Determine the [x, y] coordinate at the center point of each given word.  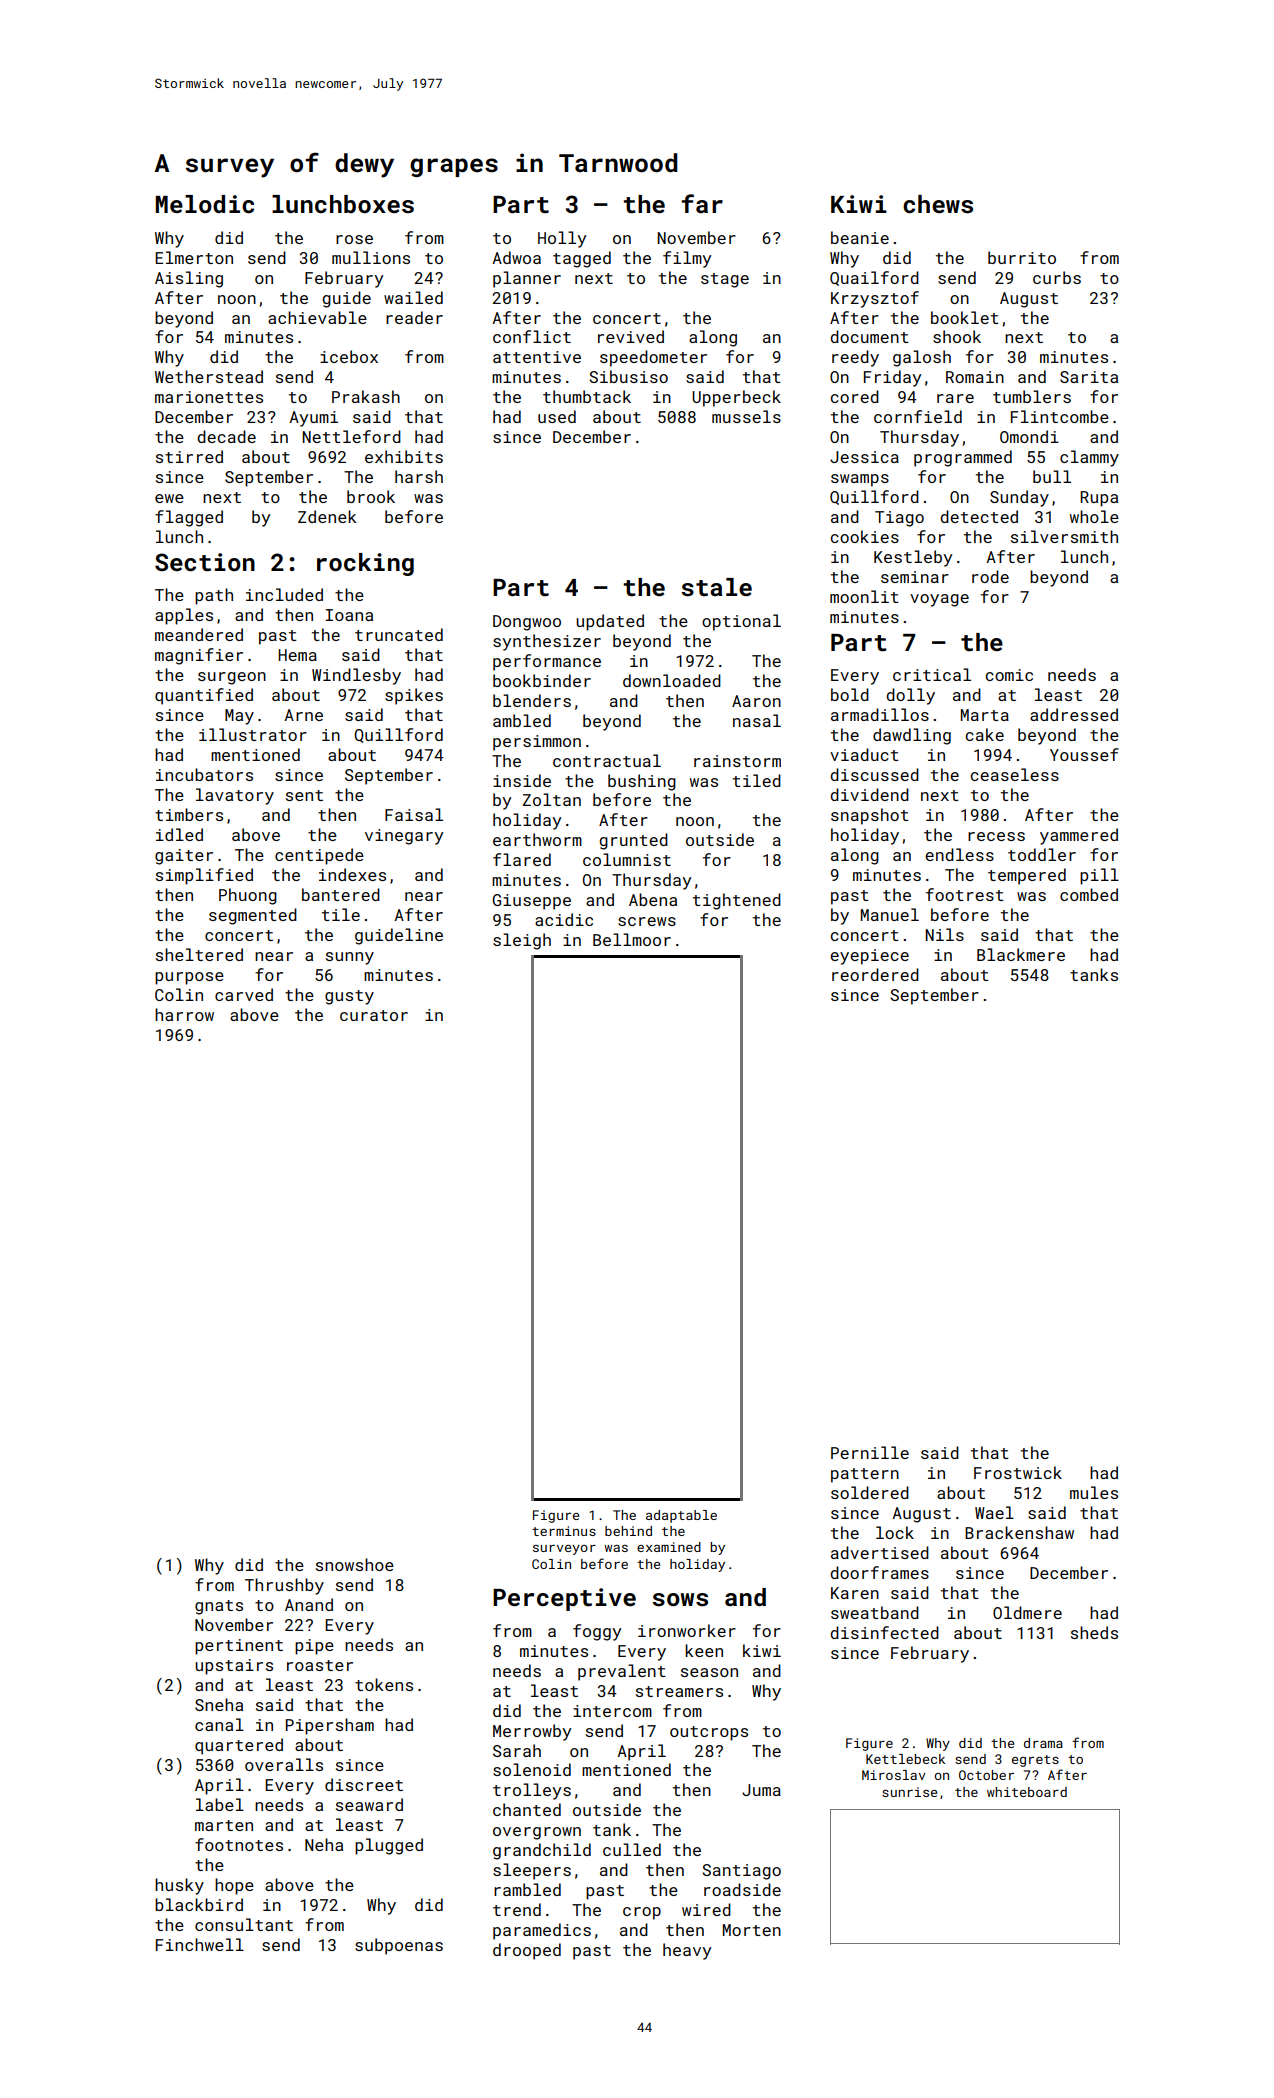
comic [1009, 675]
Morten [752, 1930]
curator [374, 1015]
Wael [994, 1512]
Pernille [870, 1452]
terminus [564, 1531]
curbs [1057, 277]
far [702, 203]
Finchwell [200, 1944]
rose [354, 239]
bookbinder [542, 680]
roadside [742, 1889]
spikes [414, 696]
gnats [219, 1607]
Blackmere [1021, 954]
